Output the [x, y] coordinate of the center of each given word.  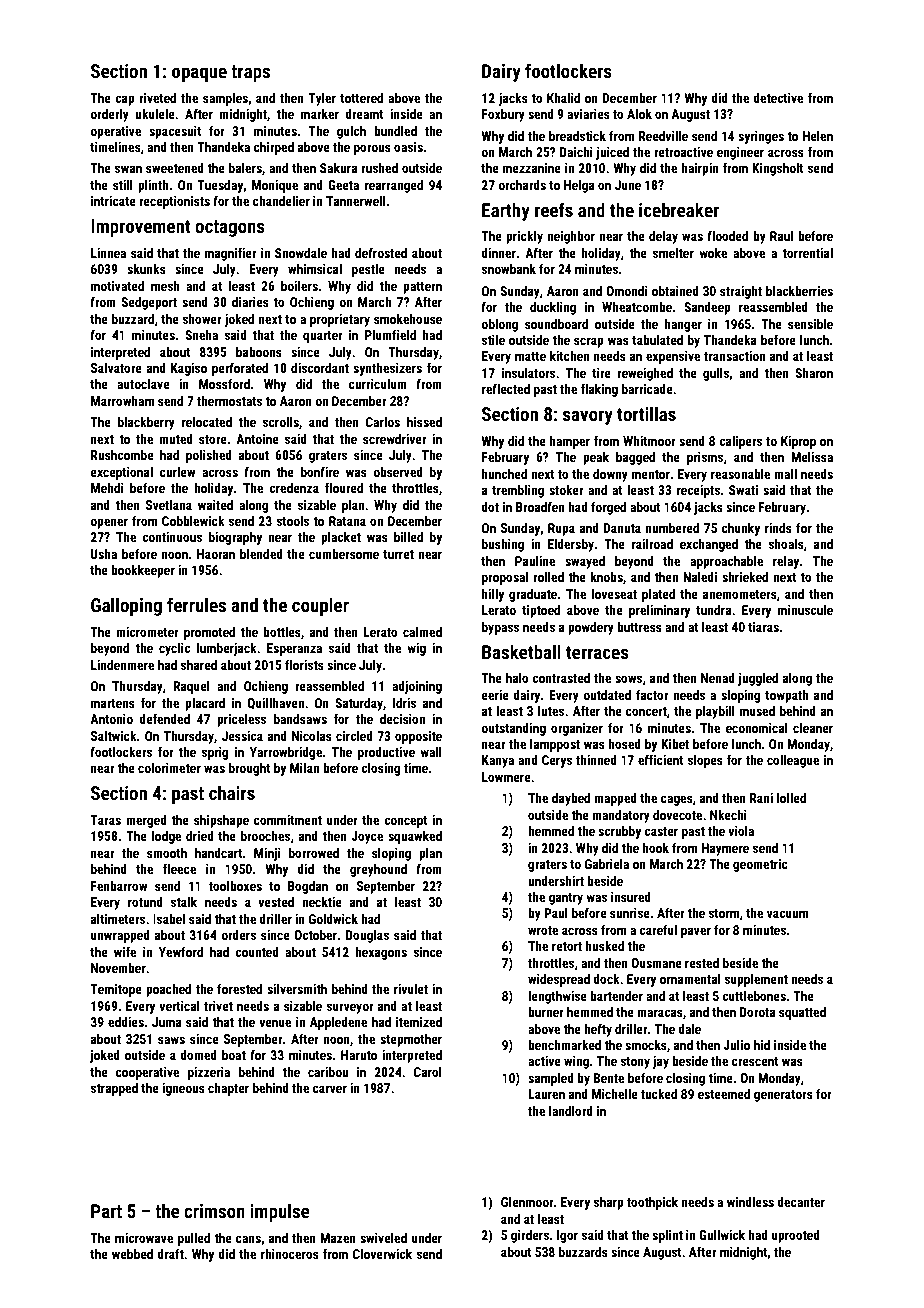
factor [652, 694]
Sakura [339, 168]
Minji [267, 854]
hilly [493, 595]
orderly [109, 115]
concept [406, 822]
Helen [817, 136]
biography [235, 538]
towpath [787, 696]
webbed [132, 1254]
